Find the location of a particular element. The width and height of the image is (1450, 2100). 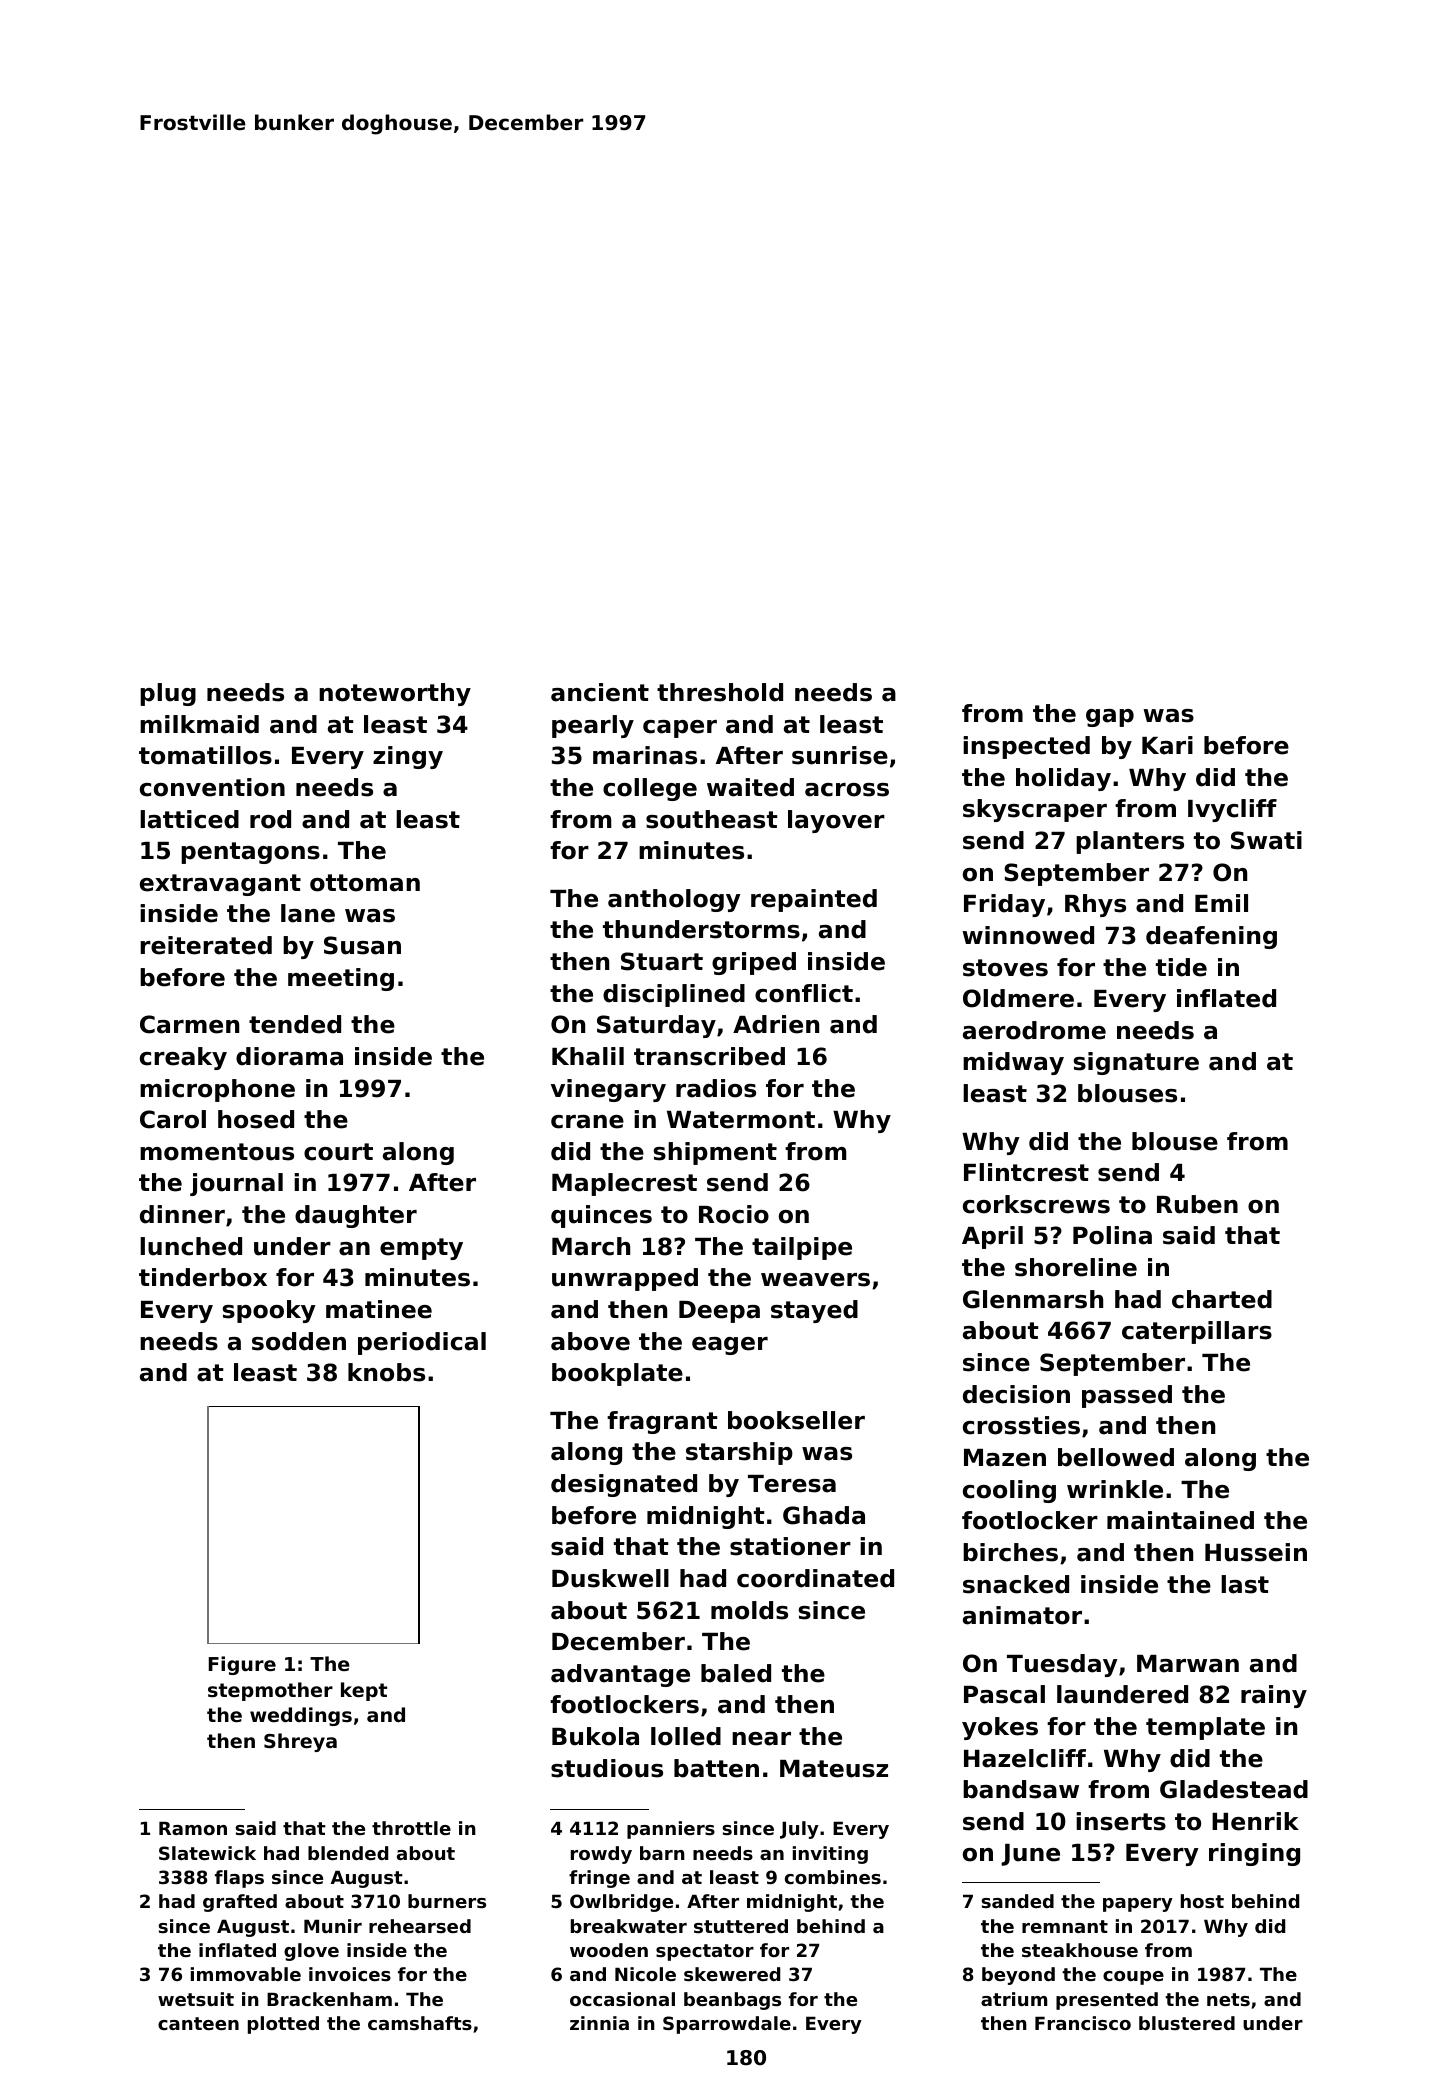

July is located at coordinates (799, 1830).
